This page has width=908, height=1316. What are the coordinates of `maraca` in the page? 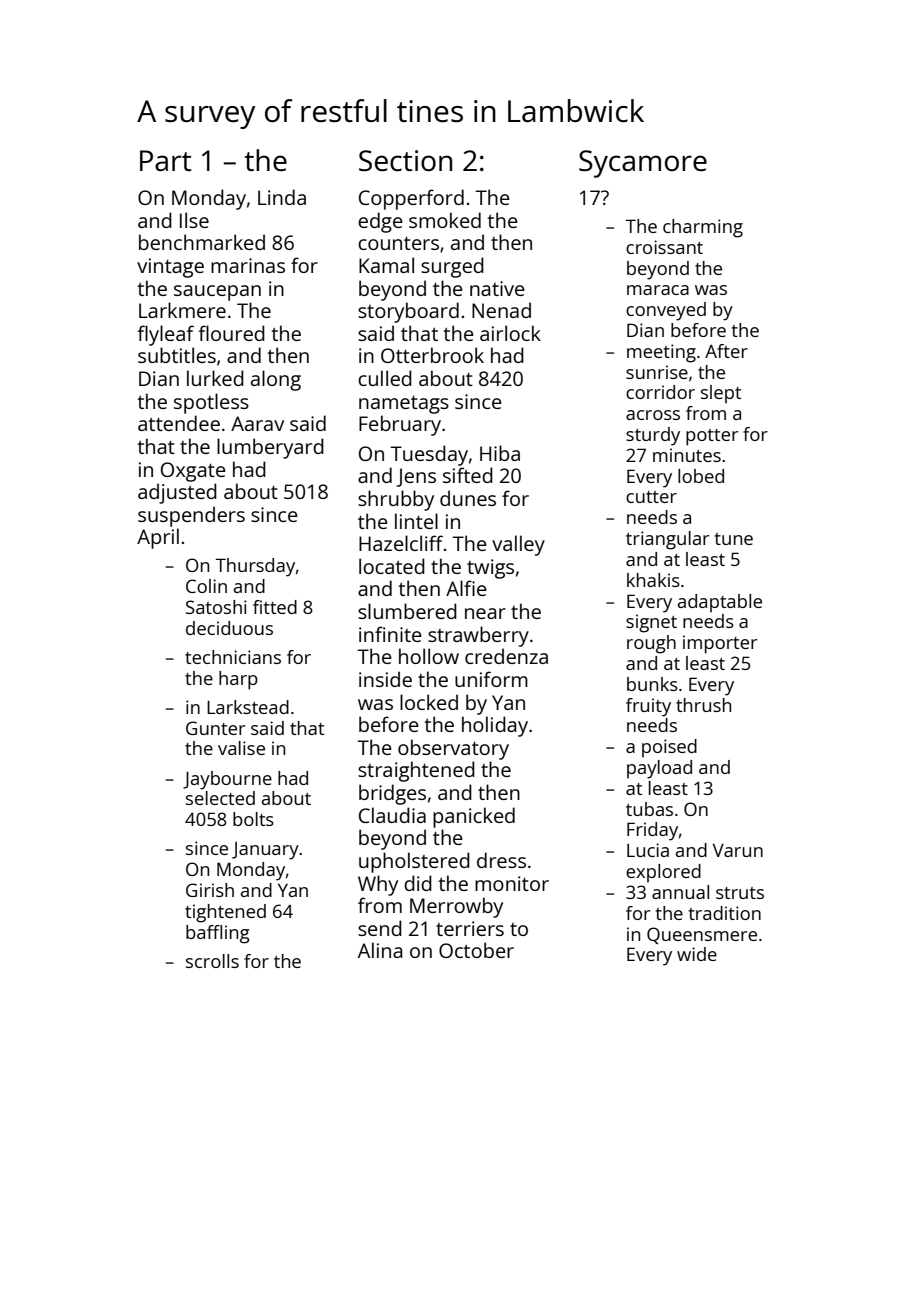 It's located at (658, 290).
